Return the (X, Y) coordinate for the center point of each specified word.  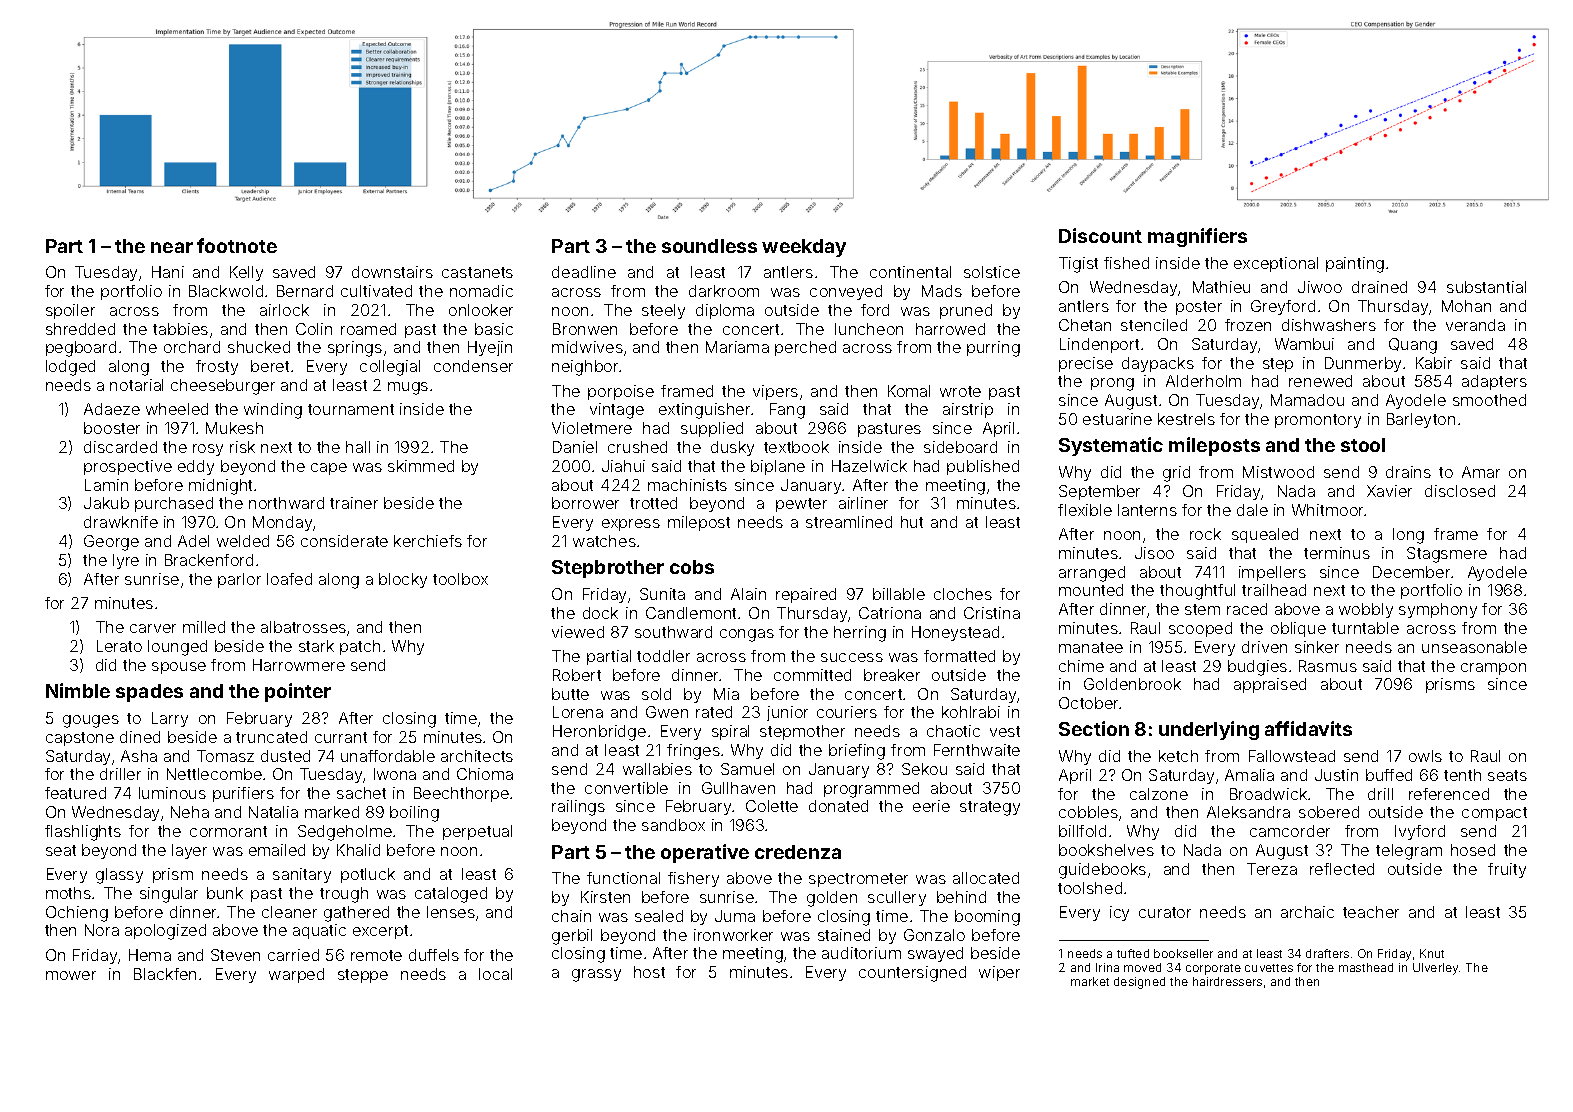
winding (273, 411)
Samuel (747, 769)
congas (747, 635)
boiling (414, 814)
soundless (709, 246)
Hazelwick (869, 466)
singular (169, 895)
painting (1355, 265)
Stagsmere (1447, 555)
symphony (1438, 610)
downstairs (392, 272)
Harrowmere (299, 665)
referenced (1449, 794)
